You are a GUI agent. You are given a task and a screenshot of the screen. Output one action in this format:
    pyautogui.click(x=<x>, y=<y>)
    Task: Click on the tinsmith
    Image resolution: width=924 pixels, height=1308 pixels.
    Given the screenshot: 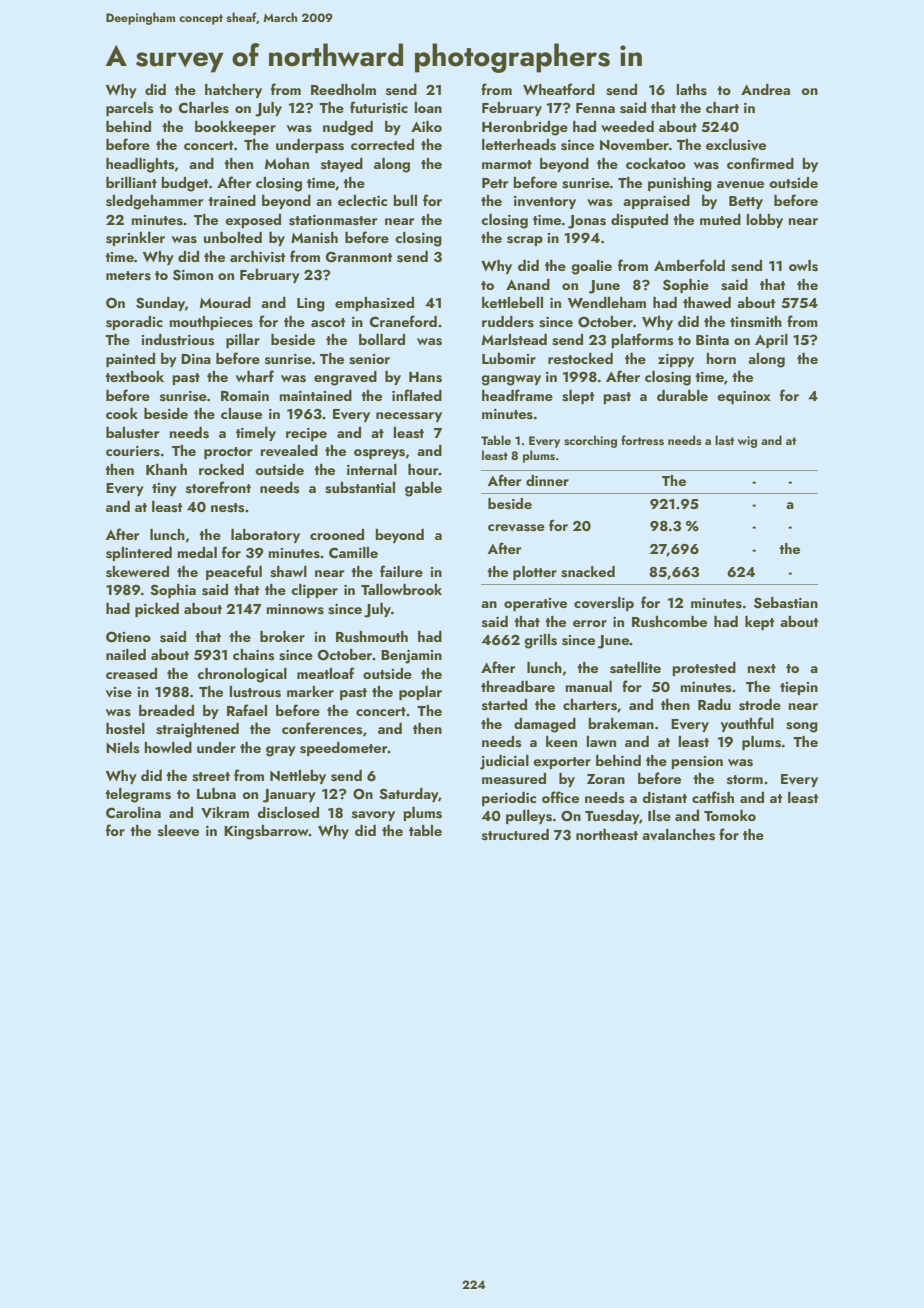 What is the action you would take?
    pyautogui.click(x=756, y=322)
